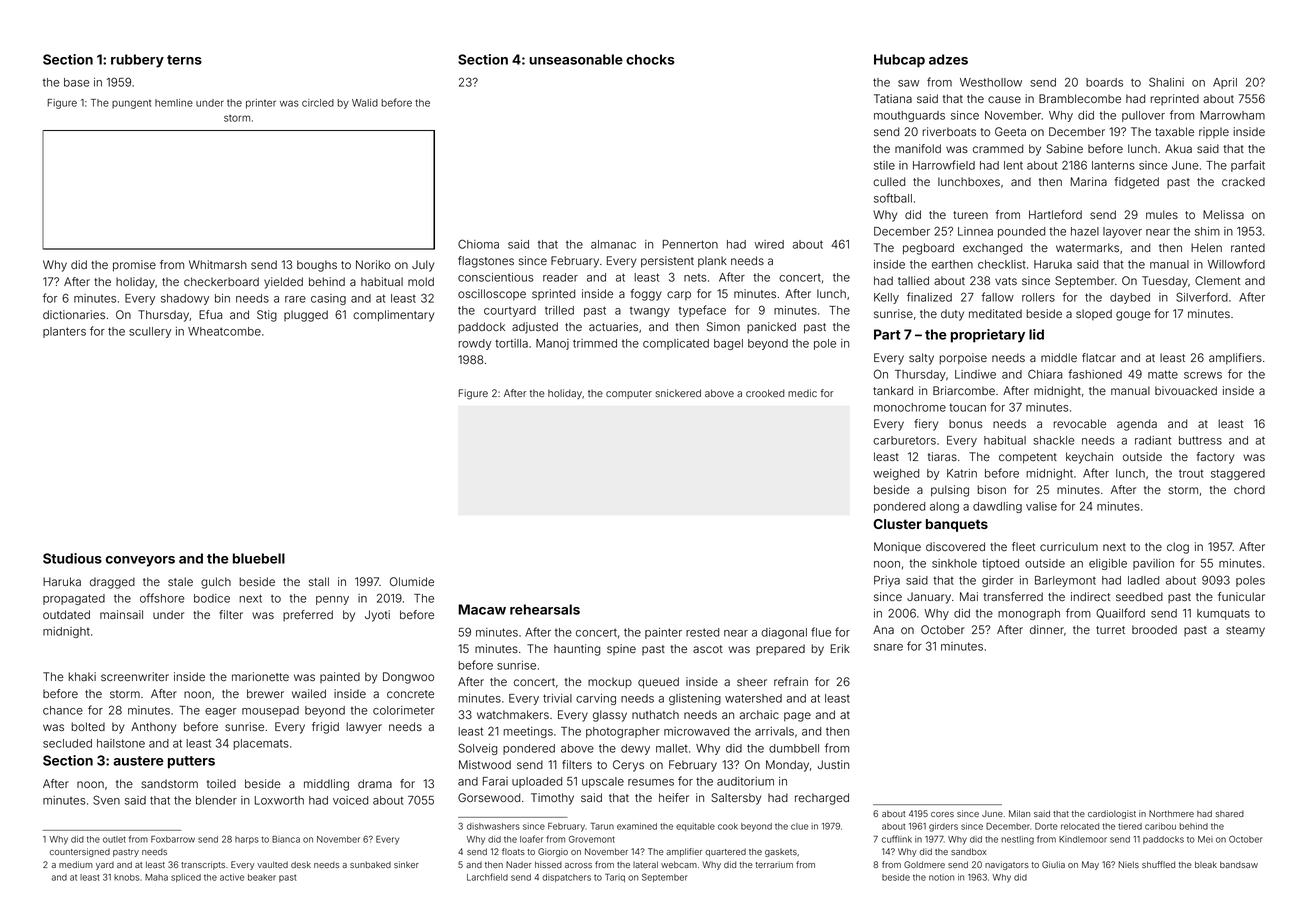 This page has height=924, width=1308. I want to click on Marina, so click(1089, 181).
